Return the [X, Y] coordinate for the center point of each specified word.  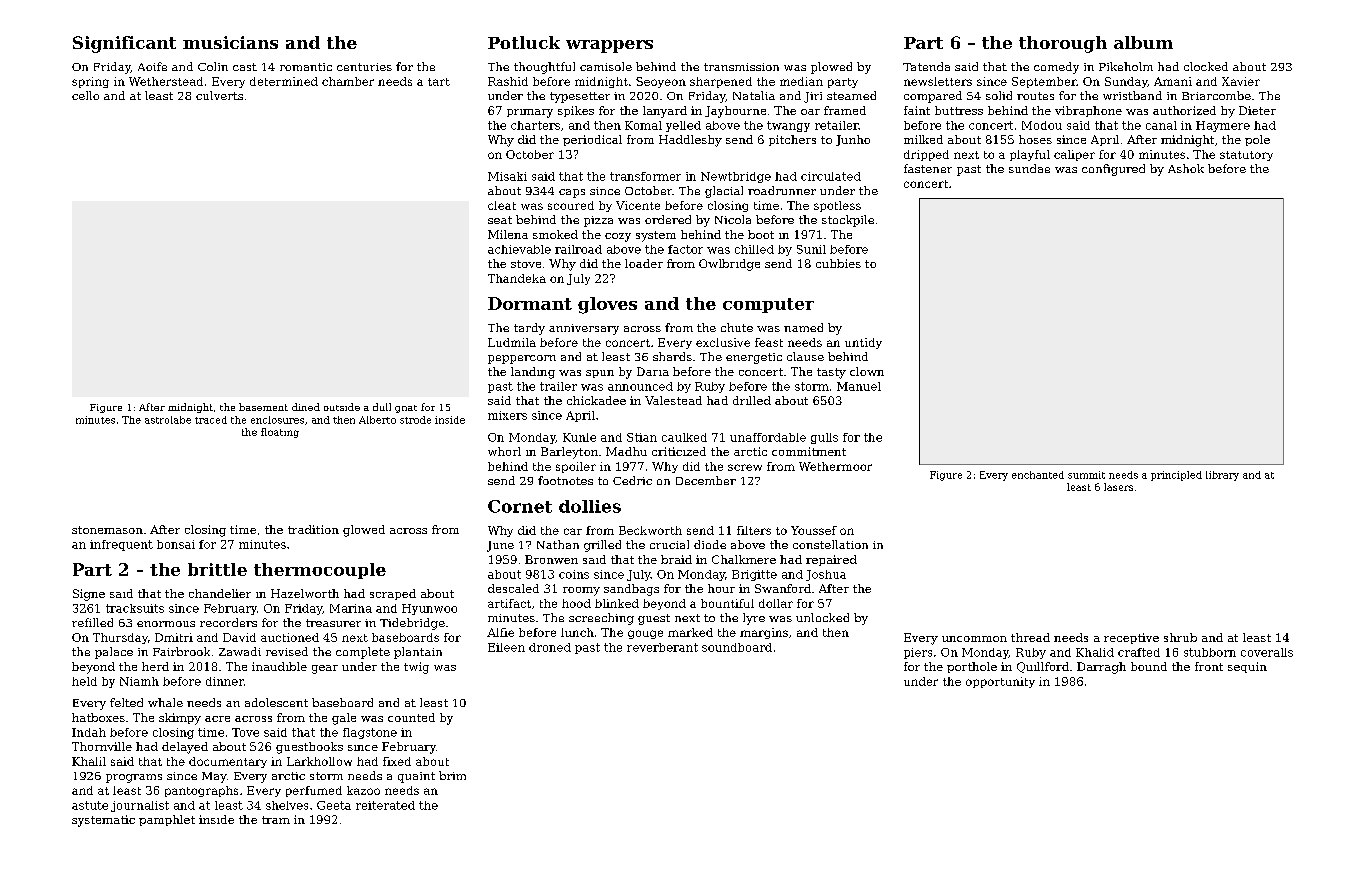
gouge [645, 634]
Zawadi [240, 651]
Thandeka [517, 278]
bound [1149, 666]
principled [1176, 476]
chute [737, 327]
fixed [397, 761]
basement [263, 407]
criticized [679, 451]
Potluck [524, 42]
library [1222, 476]
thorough [1063, 44]
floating [280, 433]
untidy [863, 343]
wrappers [609, 46]
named [803, 327]
